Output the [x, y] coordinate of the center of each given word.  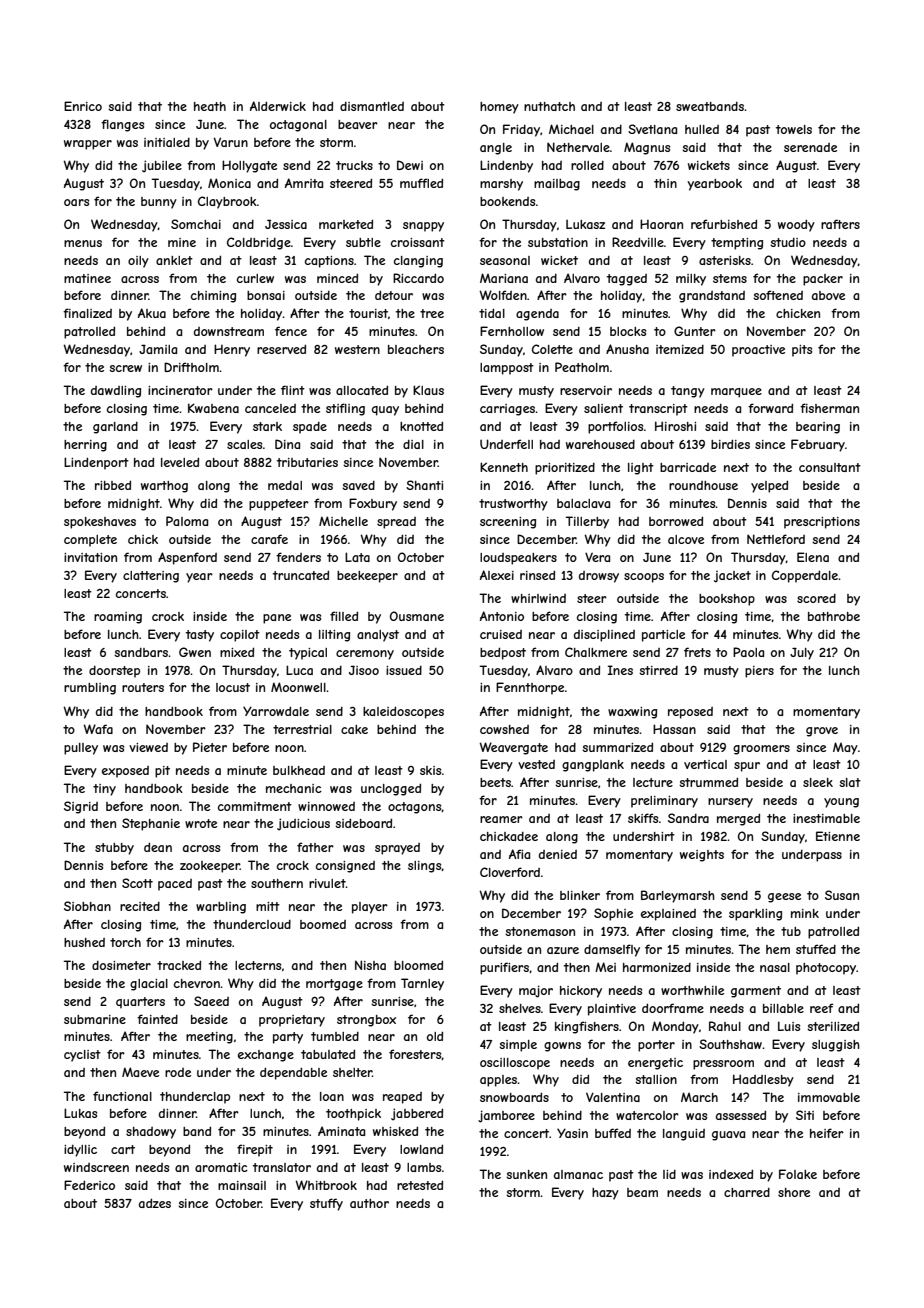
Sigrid [81, 807]
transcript [658, 410]
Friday [521, 130]
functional [122, 1096]
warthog [164, 487]
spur [747, 767]
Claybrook [227, 202]
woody [796, 225]
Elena [813, 557]
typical [308, 654]
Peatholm [582, 367]
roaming [118, 618]
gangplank [593, 766]
